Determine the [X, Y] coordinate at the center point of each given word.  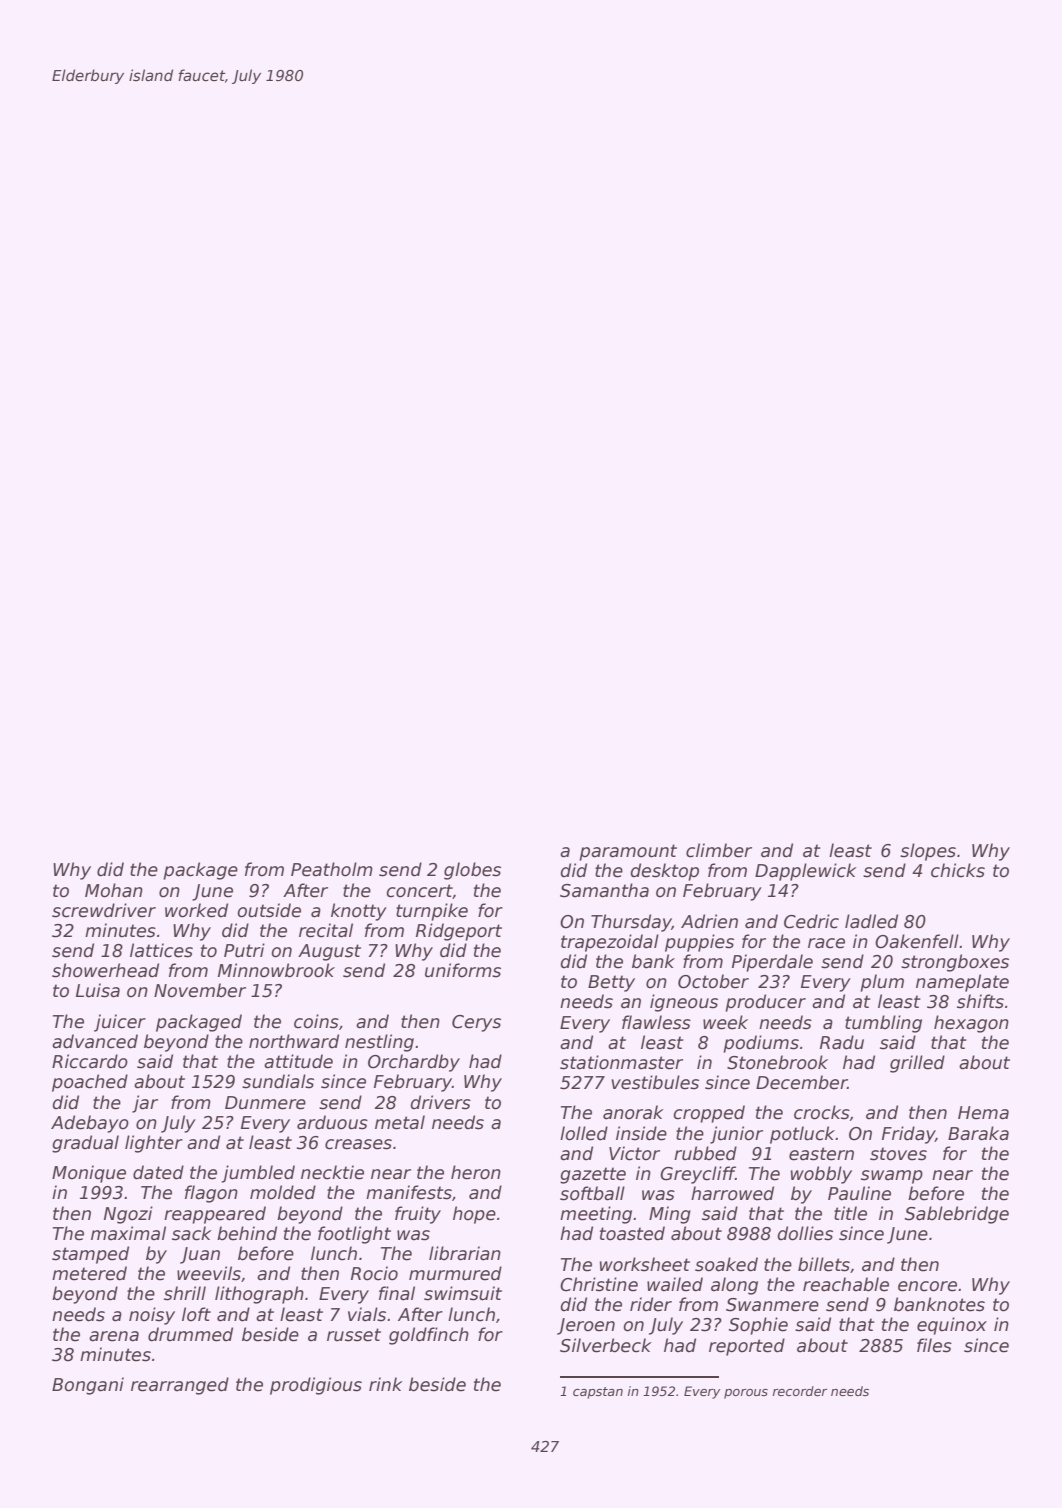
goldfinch [429, 1336]
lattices [161, 950]
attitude [298, 1061]
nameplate [962, 983]
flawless [656, 1022]
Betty [611, 983]
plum [882, 983]
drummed [190, 1334]
